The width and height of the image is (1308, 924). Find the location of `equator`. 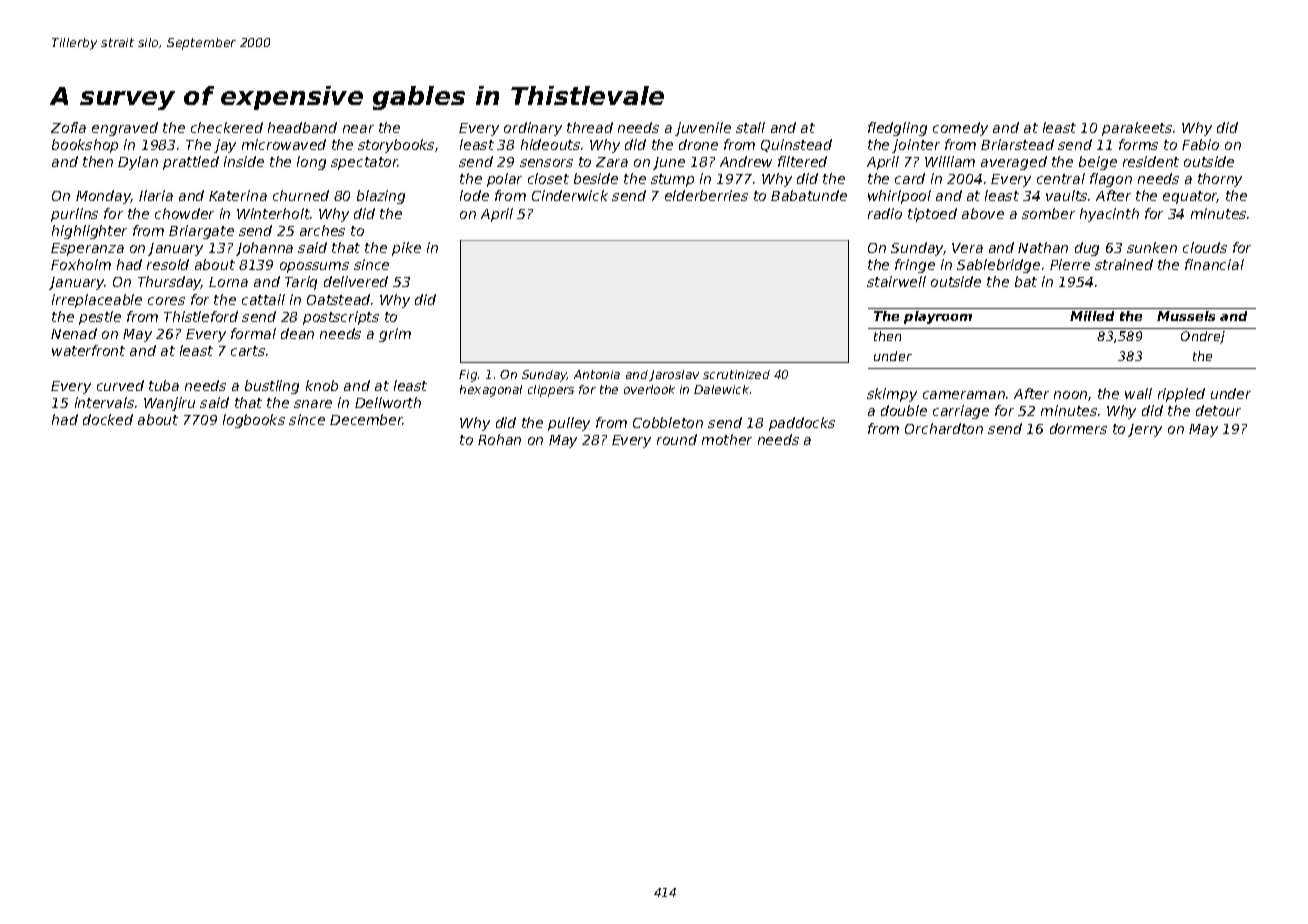

equator is located at coordinates (1190, 197).
